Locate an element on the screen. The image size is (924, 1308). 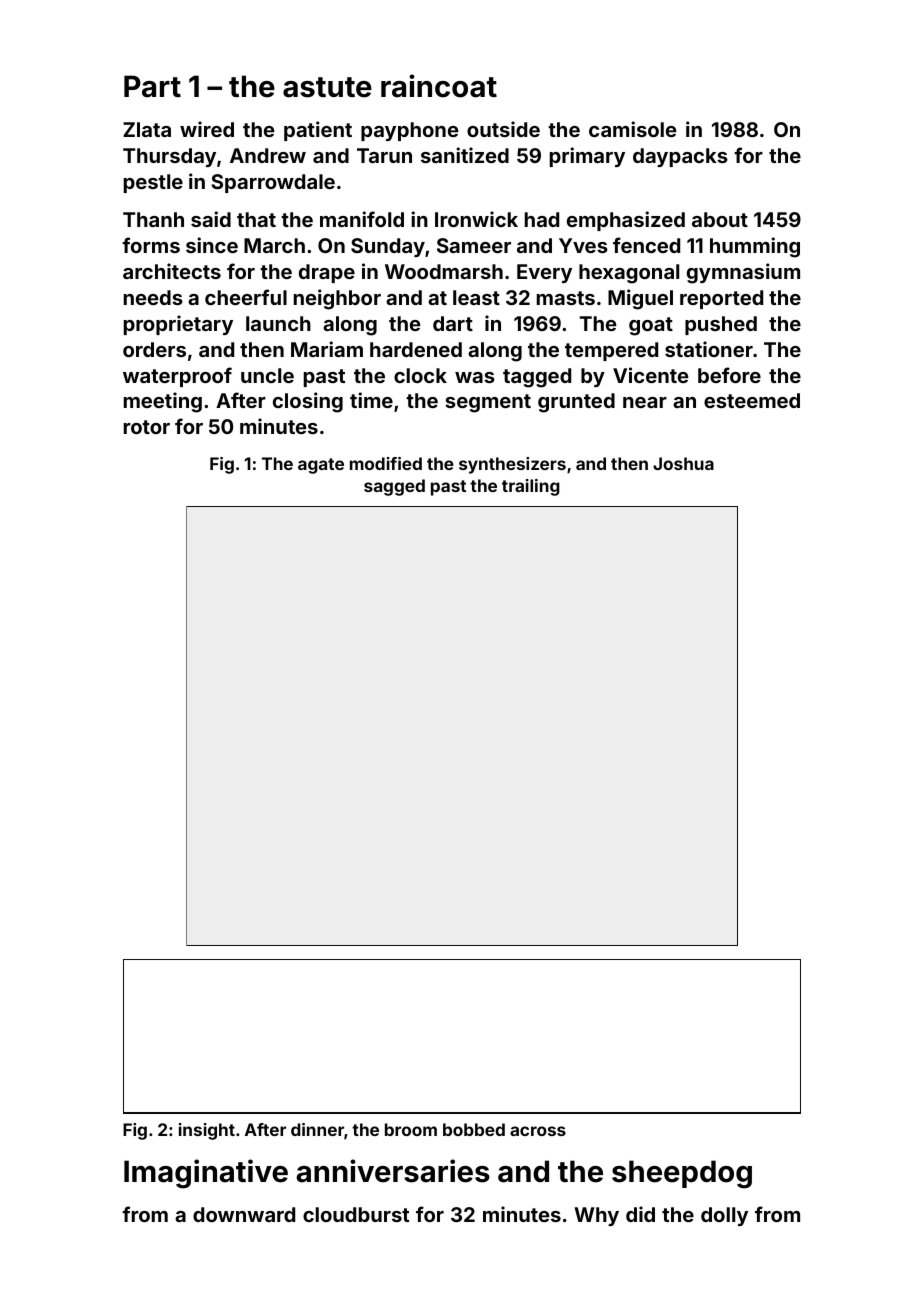
trailing is located at coordinates (531, 487).
